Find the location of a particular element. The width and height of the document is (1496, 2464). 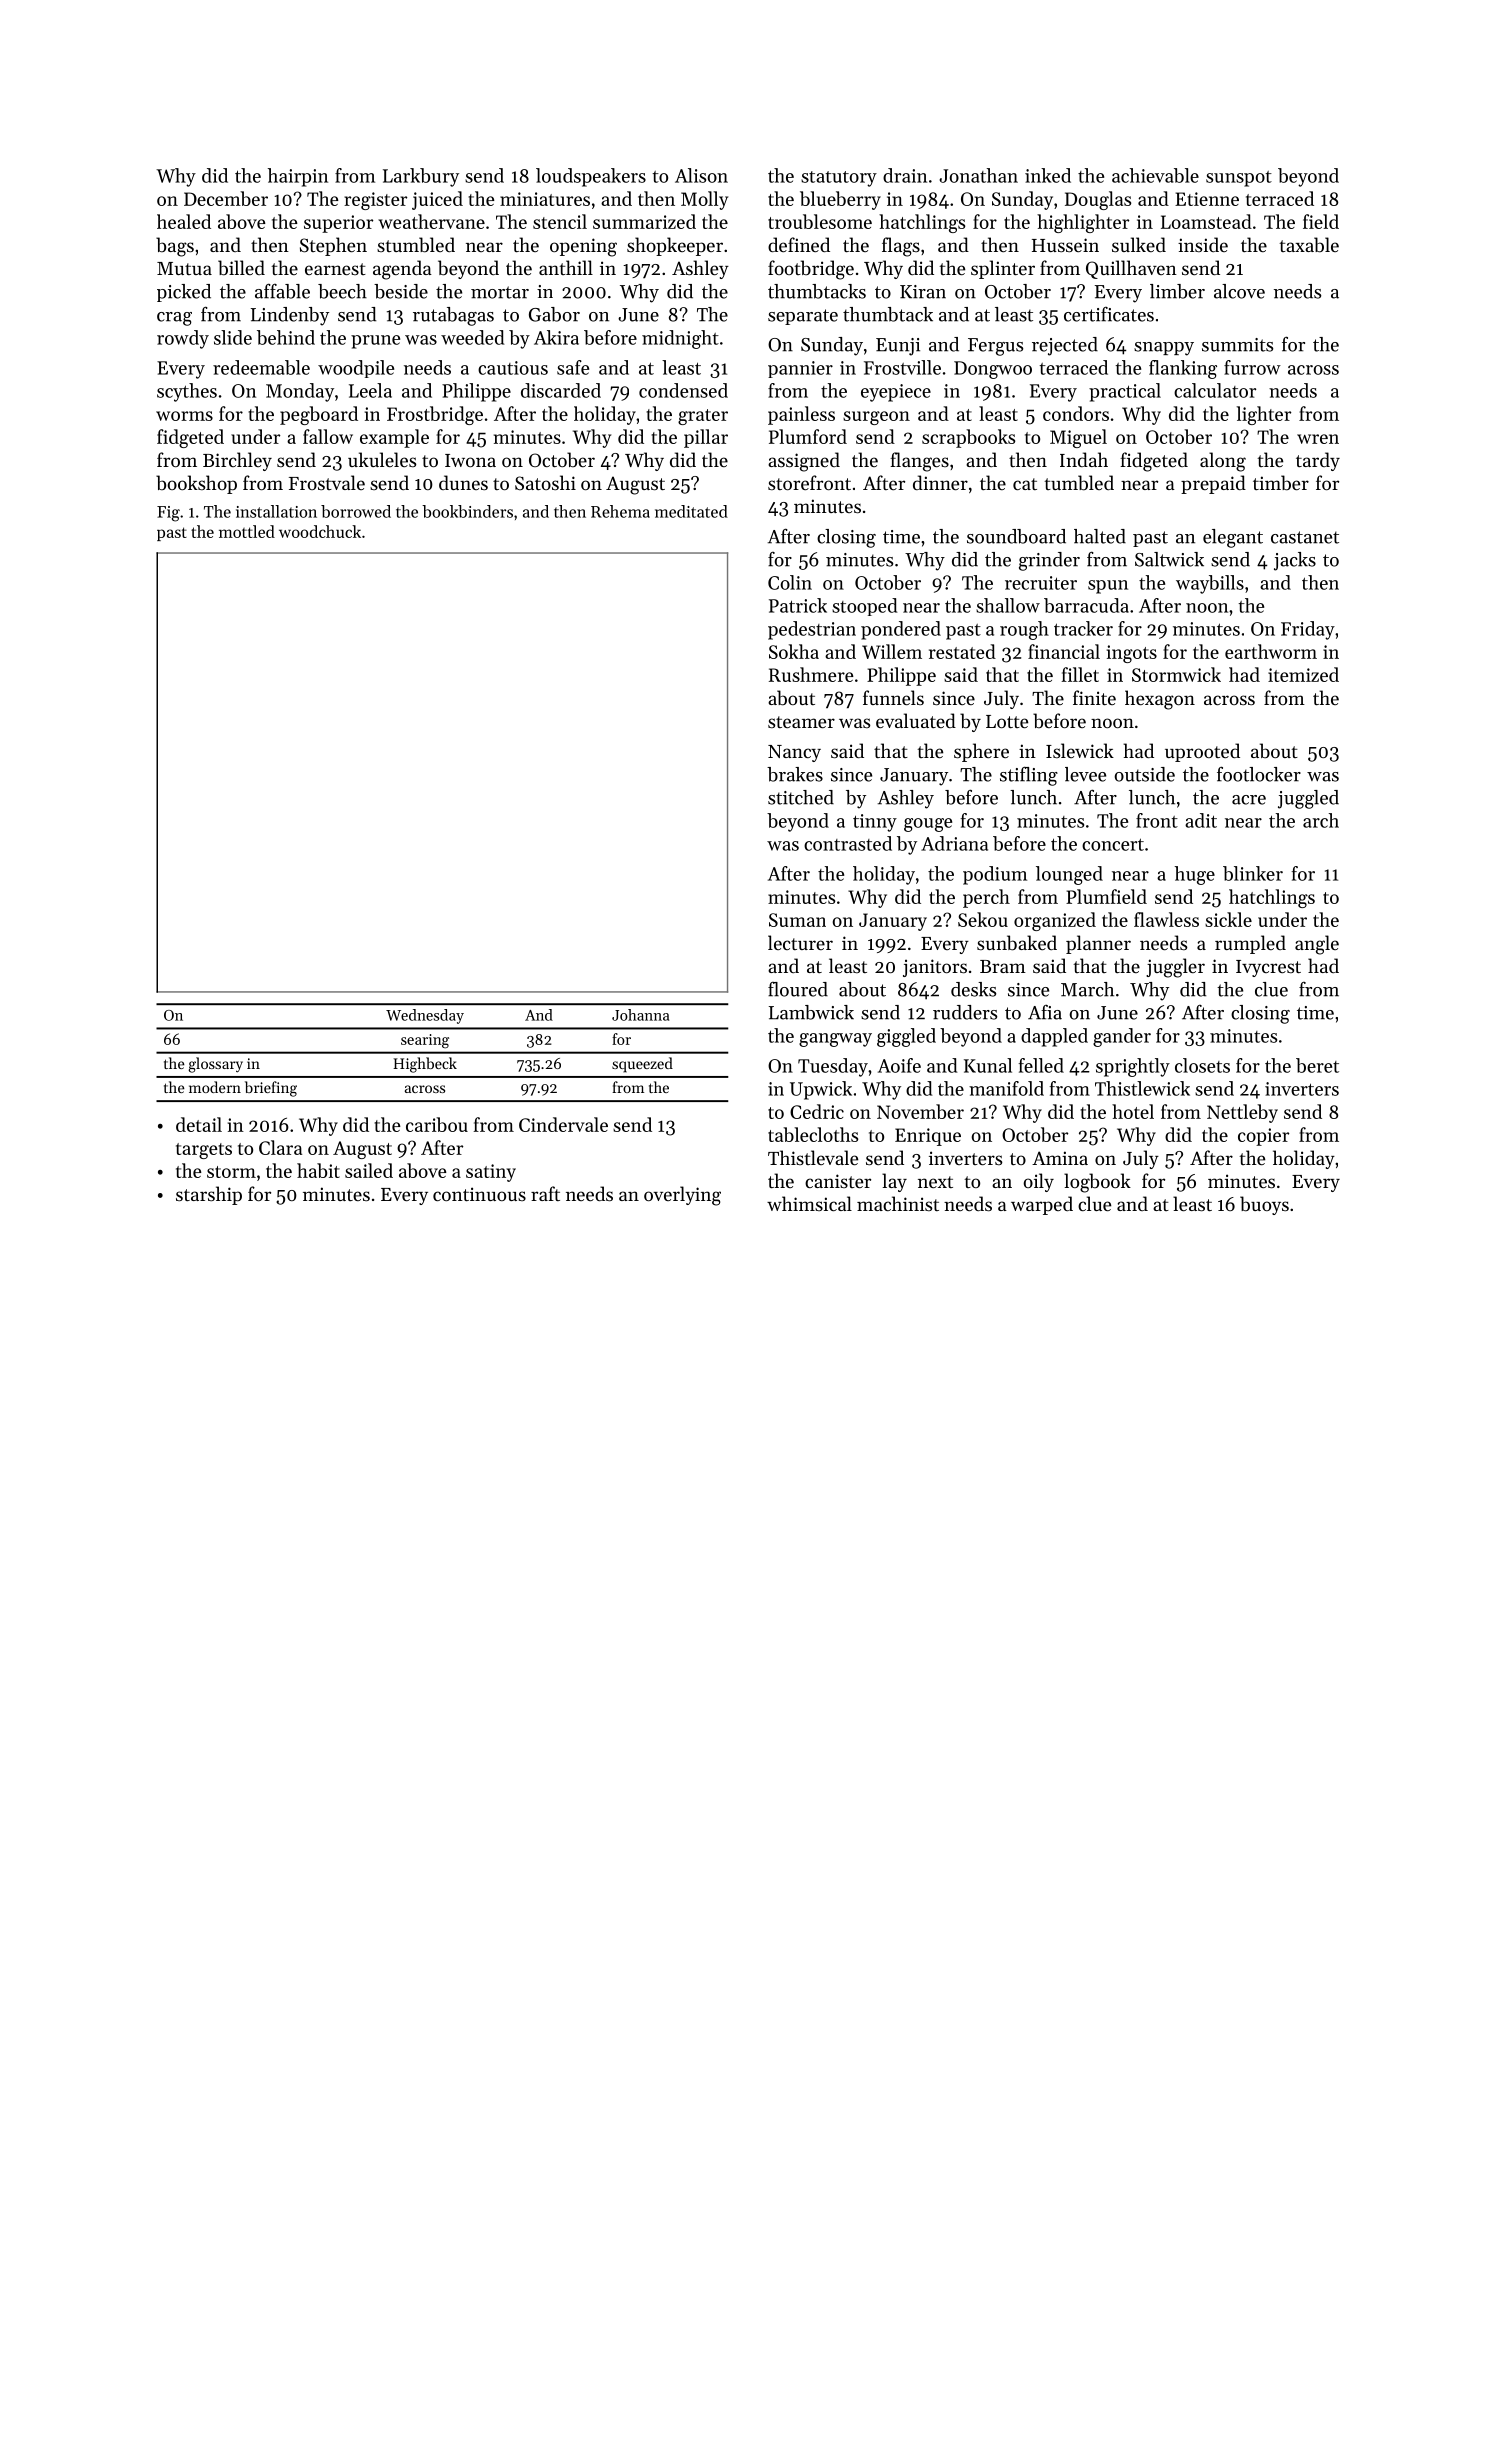

wren is located at coordinates (1318, 439).
